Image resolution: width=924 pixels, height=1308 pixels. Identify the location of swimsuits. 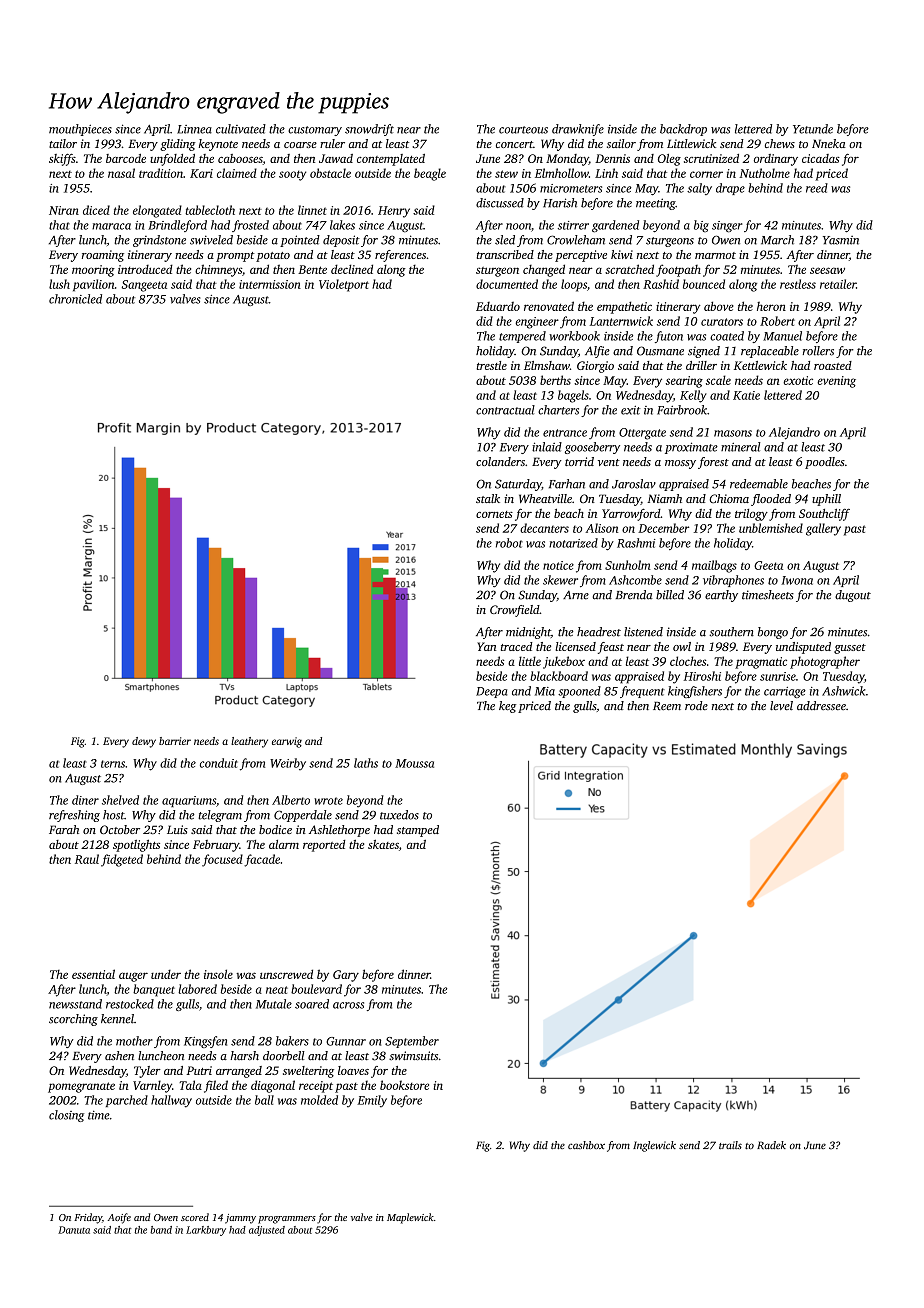
(413, 1056).
